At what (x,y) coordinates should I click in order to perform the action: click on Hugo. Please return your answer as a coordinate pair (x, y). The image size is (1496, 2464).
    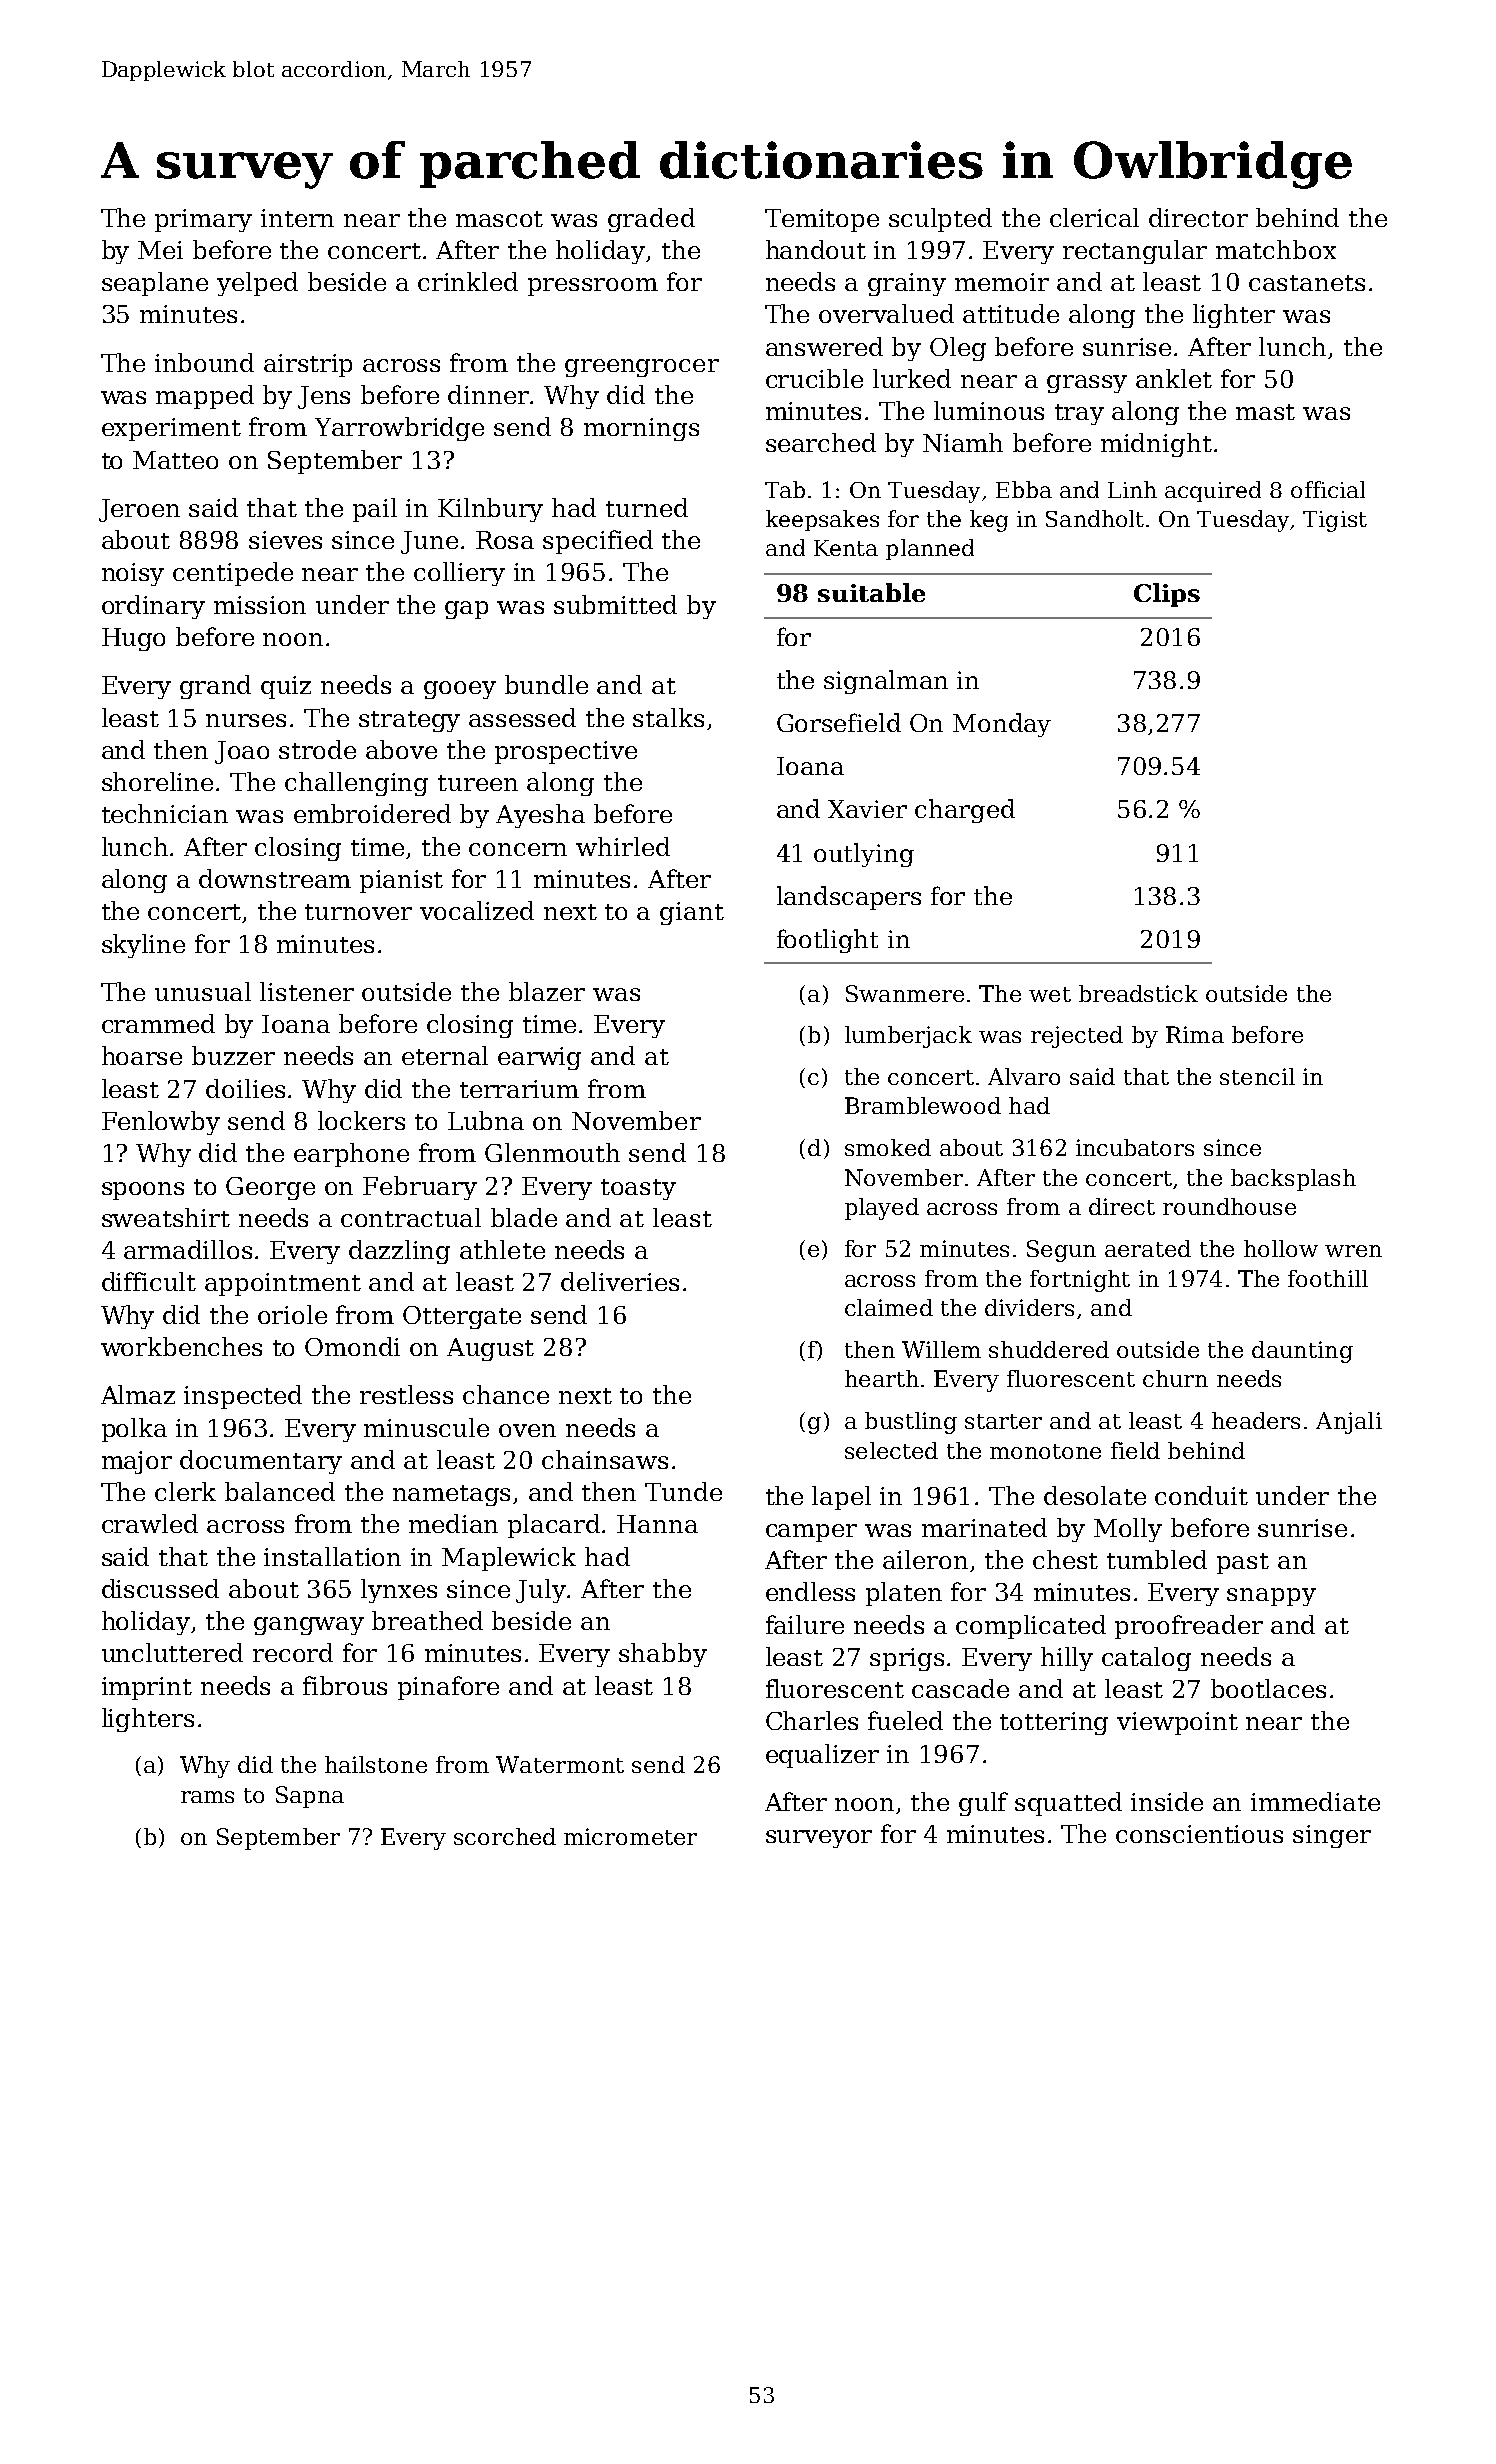
    Looking at the image, I should click on (133, 639).
